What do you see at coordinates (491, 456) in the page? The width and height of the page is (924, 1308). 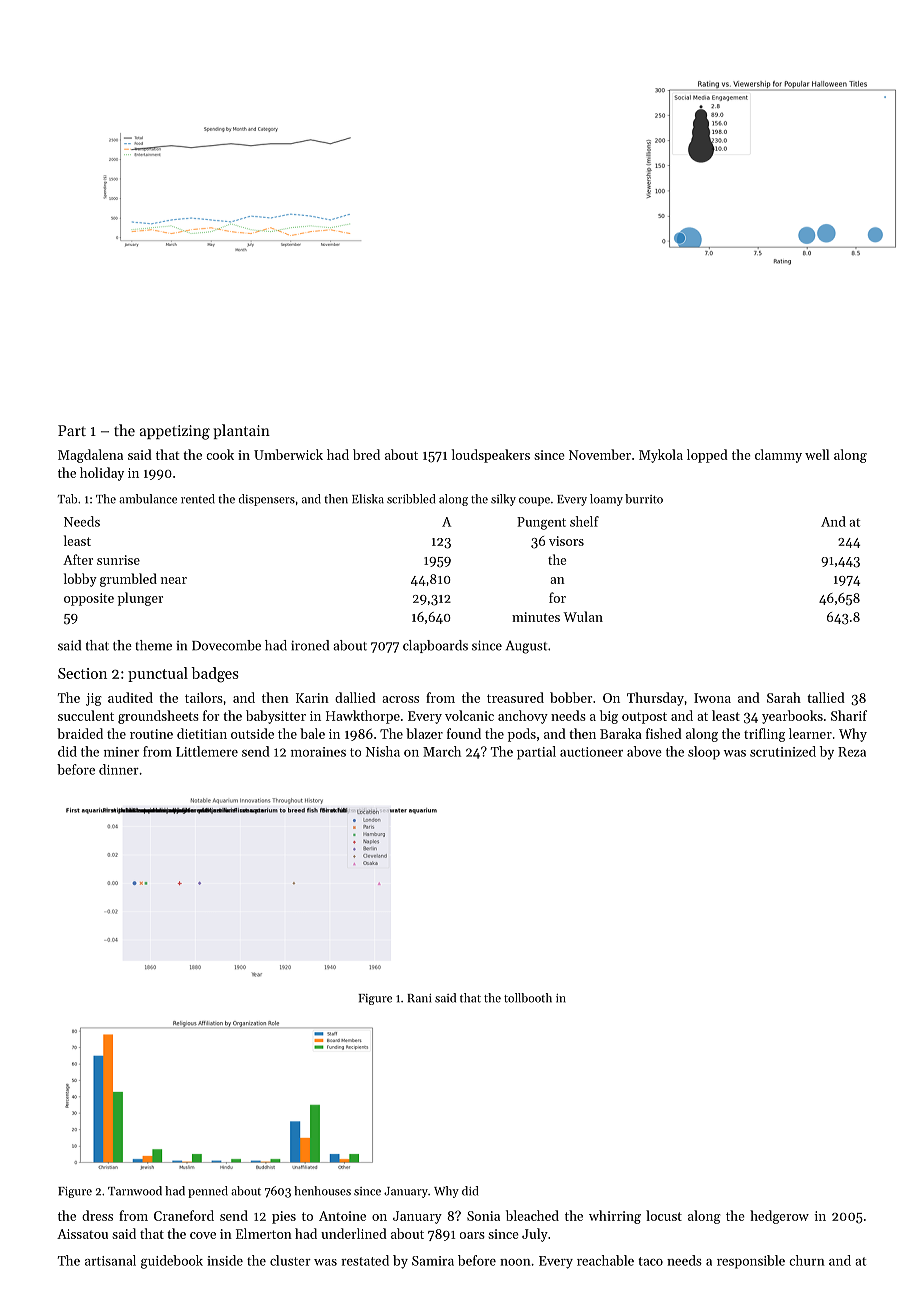 I see `loudspeakers` at bounding box center [491, 456].
